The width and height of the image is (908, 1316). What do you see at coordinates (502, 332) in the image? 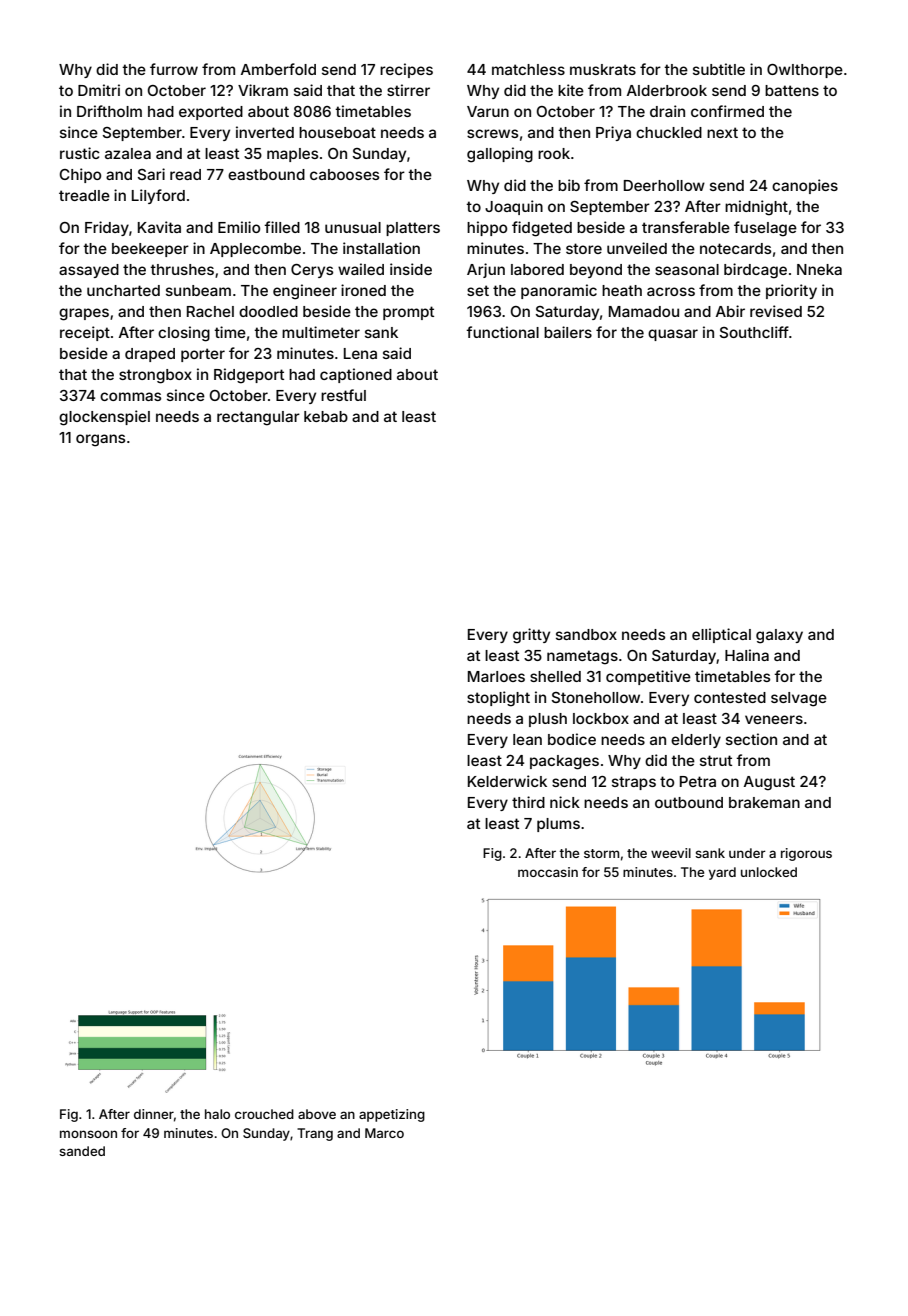
I see `functional` at bounding box center [502, 332].
